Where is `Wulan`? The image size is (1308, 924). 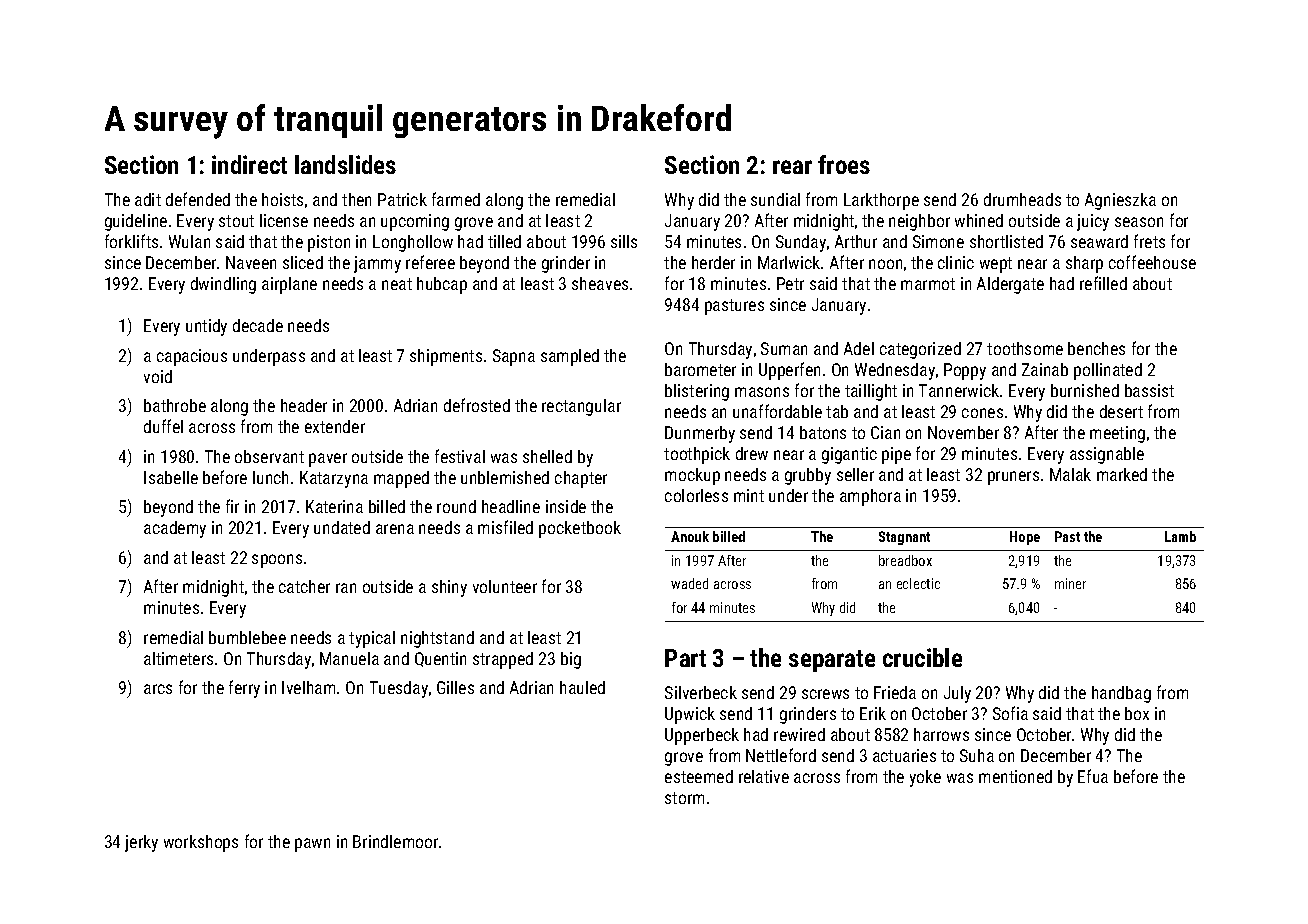 Wulan is located at coordinates (189, 241).
